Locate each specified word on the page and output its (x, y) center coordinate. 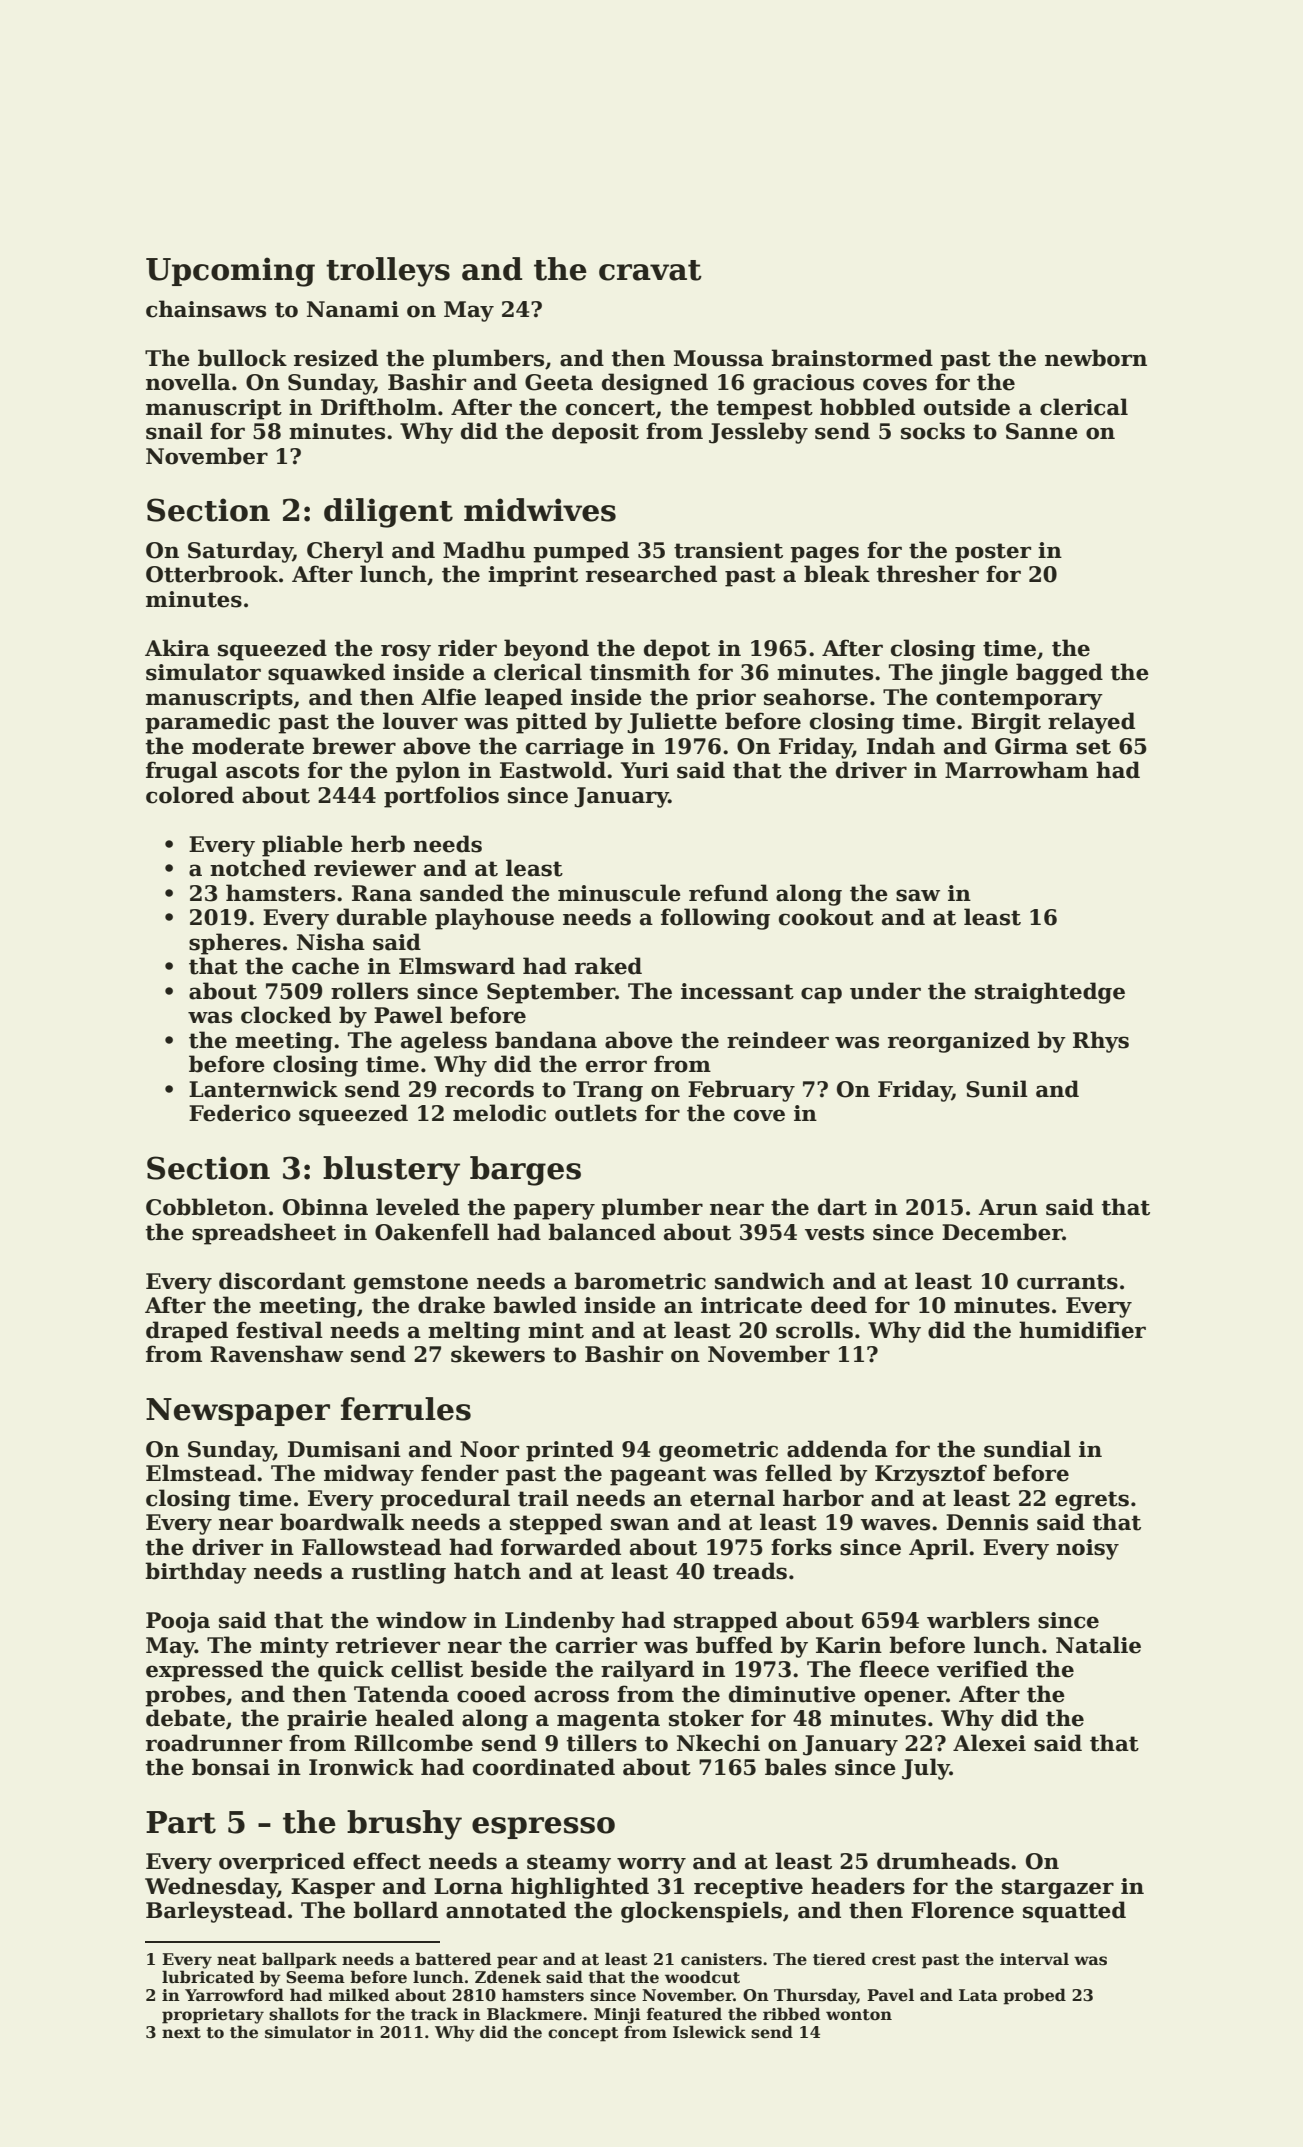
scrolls (814, 1330)
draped (187, 1332)
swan (640, 1524)
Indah (901, 746)
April (938, 1549)
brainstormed (852, 358)
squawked (326, 674)
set (1093, 747)
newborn (1096, 358)
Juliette (672, 723)
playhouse (494, 919)
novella (188, 382)
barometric (640, 1281)
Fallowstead (371, 1547)
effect (387, 1861)
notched (258, 868)
